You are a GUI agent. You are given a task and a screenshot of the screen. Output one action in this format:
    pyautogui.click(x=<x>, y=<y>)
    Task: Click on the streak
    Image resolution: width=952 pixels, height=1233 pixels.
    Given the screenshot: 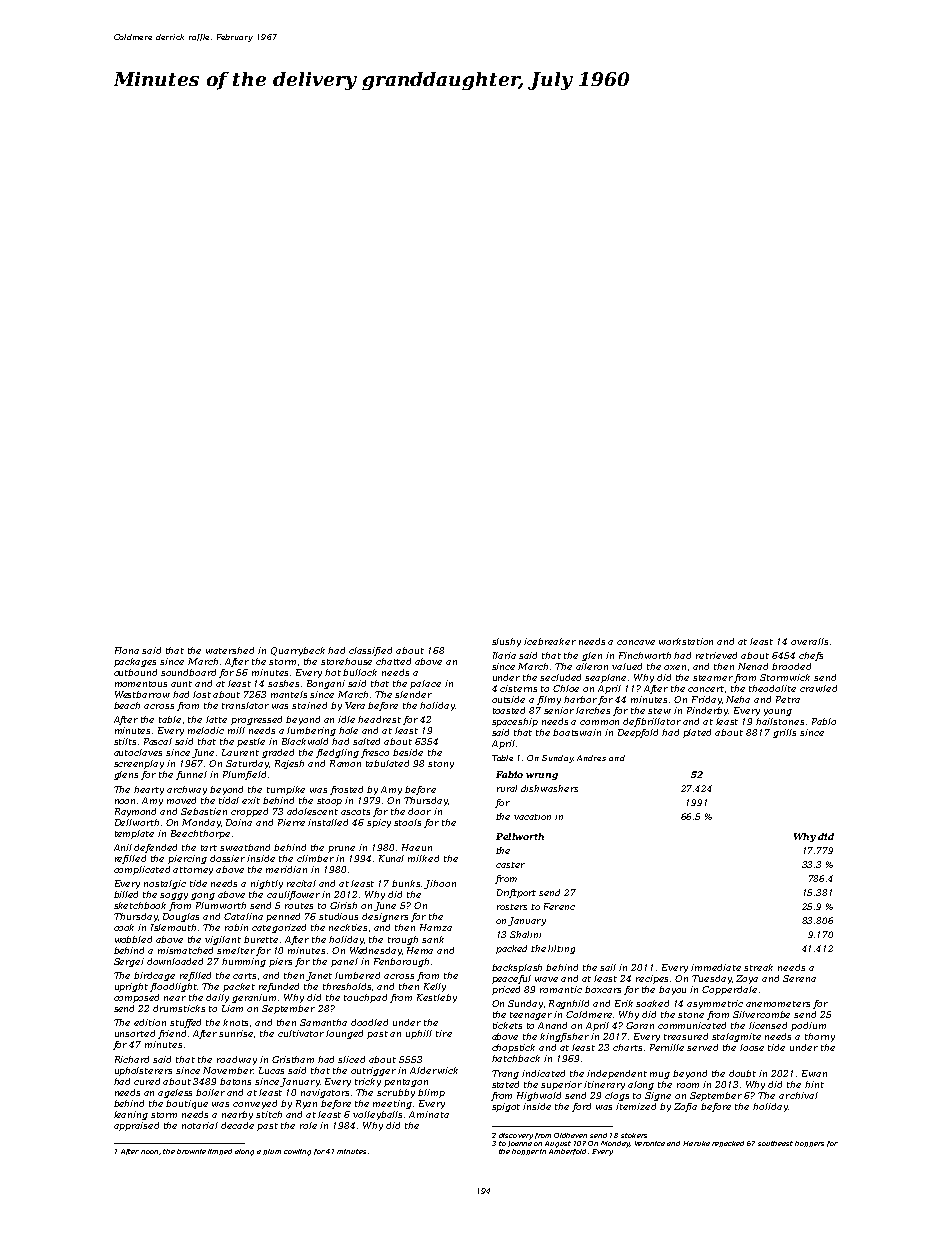 What is the action you would take?
    pyautogui.click(x=758, y=967)
